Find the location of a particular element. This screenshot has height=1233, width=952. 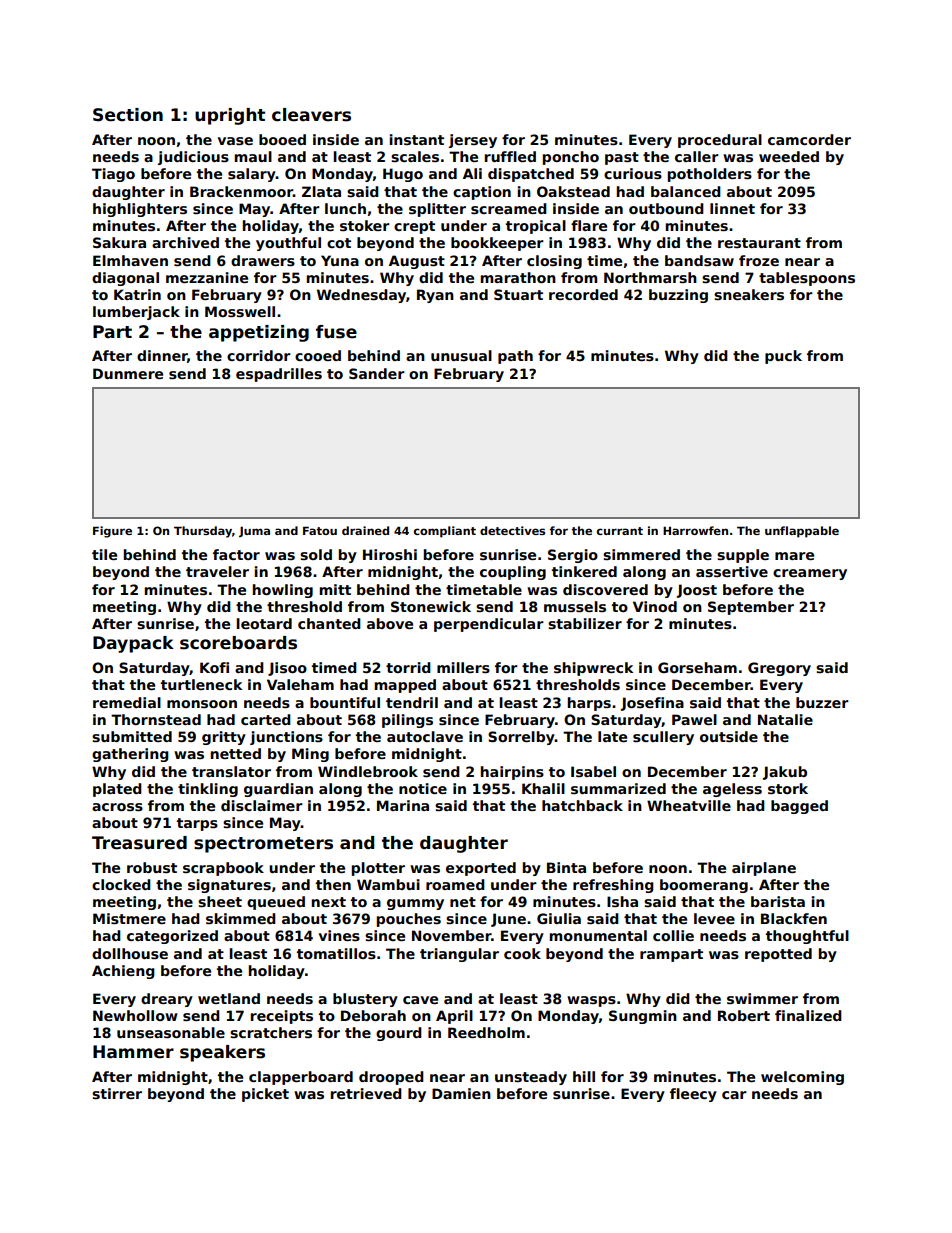

unflappable is located at coordinates (802, 532).
